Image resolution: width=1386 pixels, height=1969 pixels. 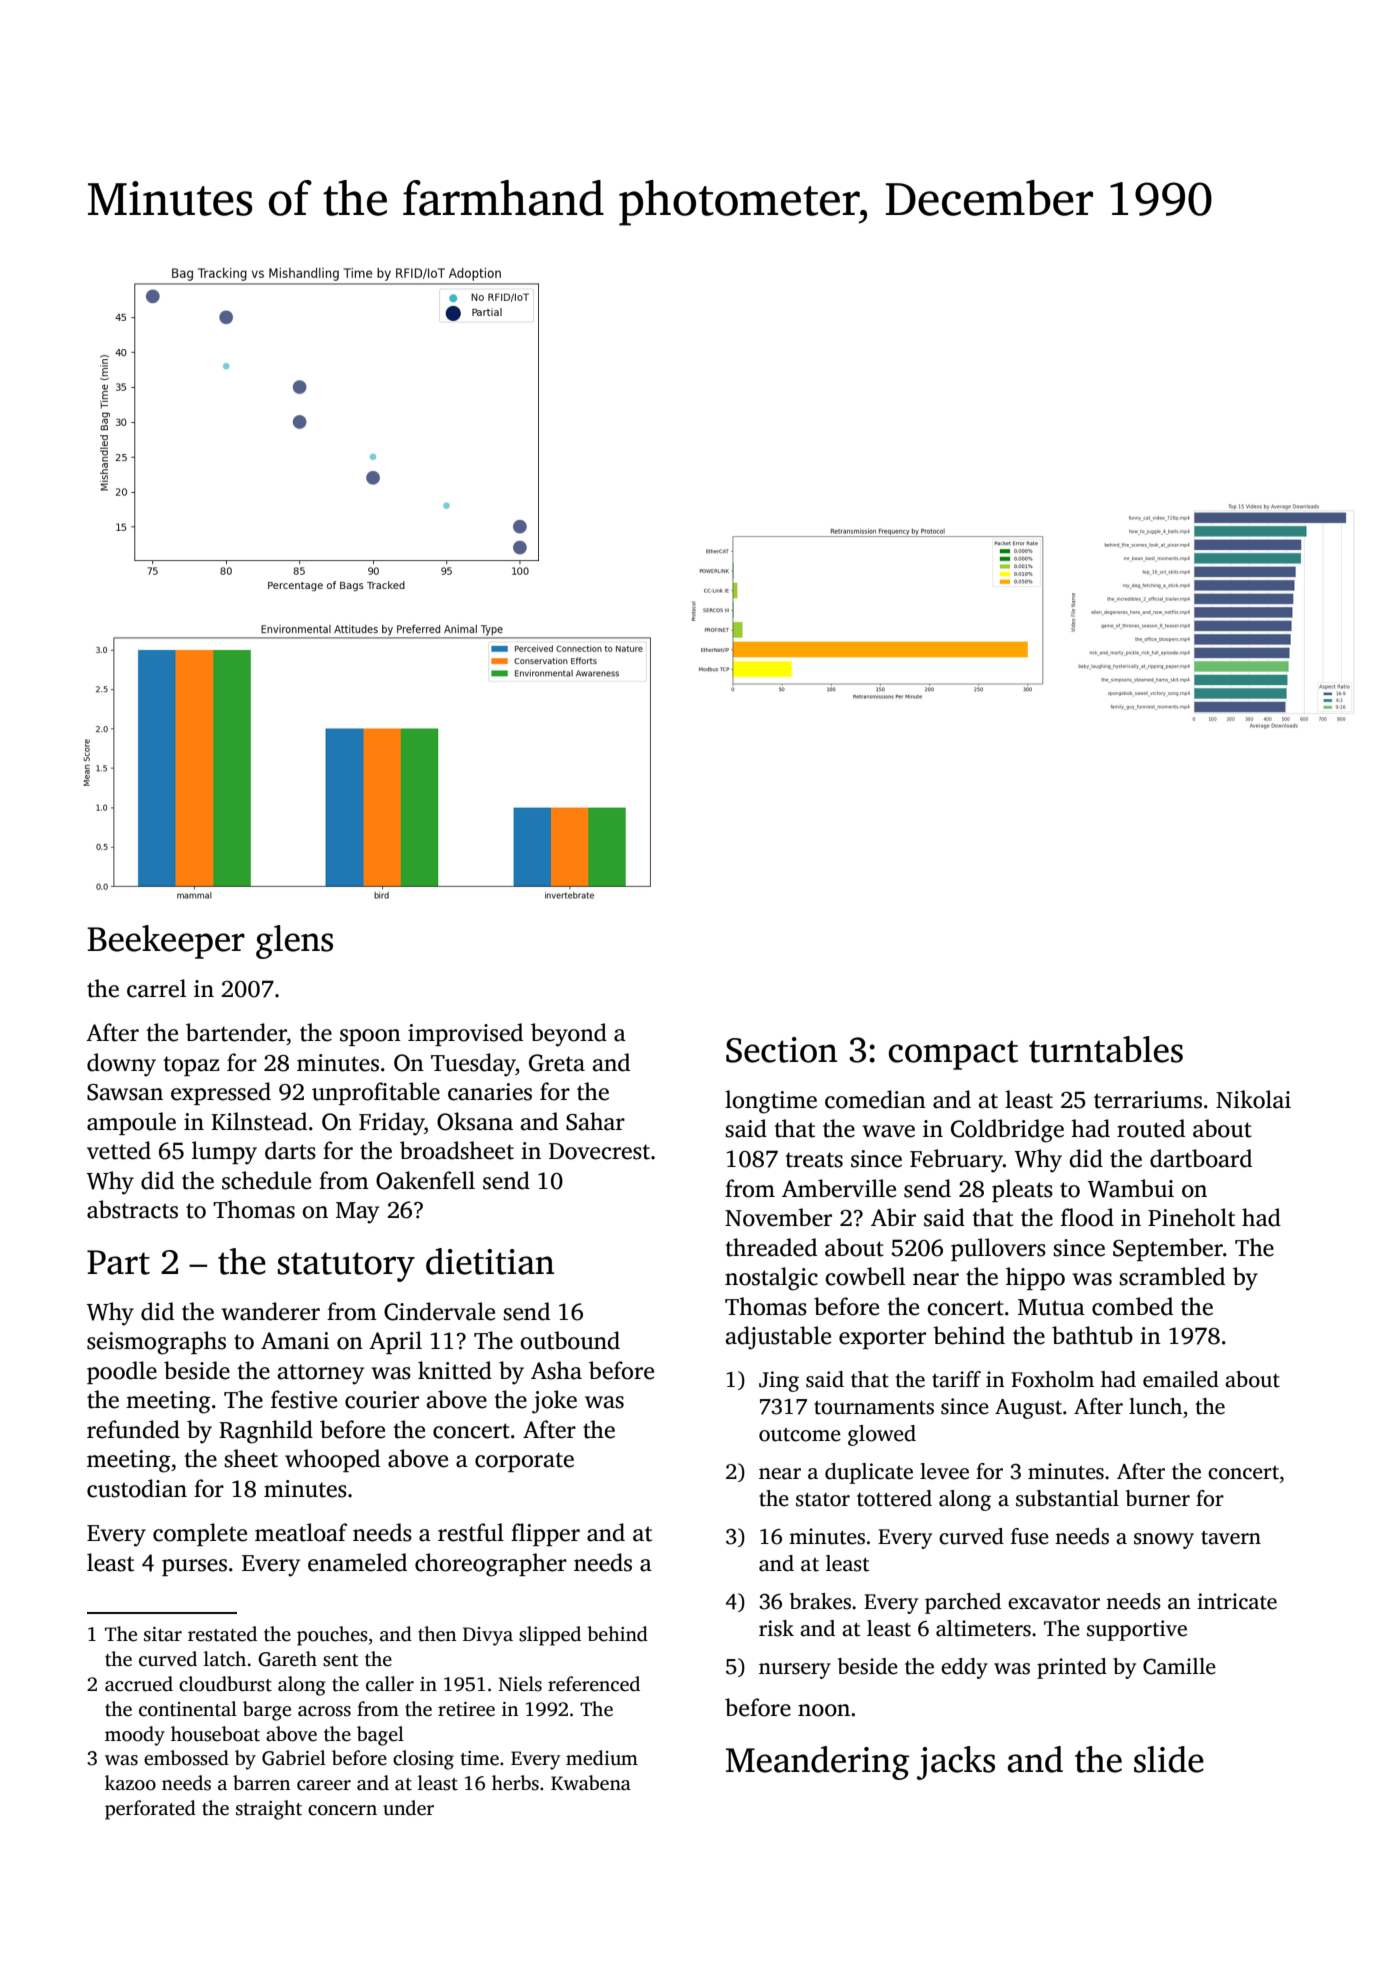 I want to click on jacks, so click(x=956, y=1763).
